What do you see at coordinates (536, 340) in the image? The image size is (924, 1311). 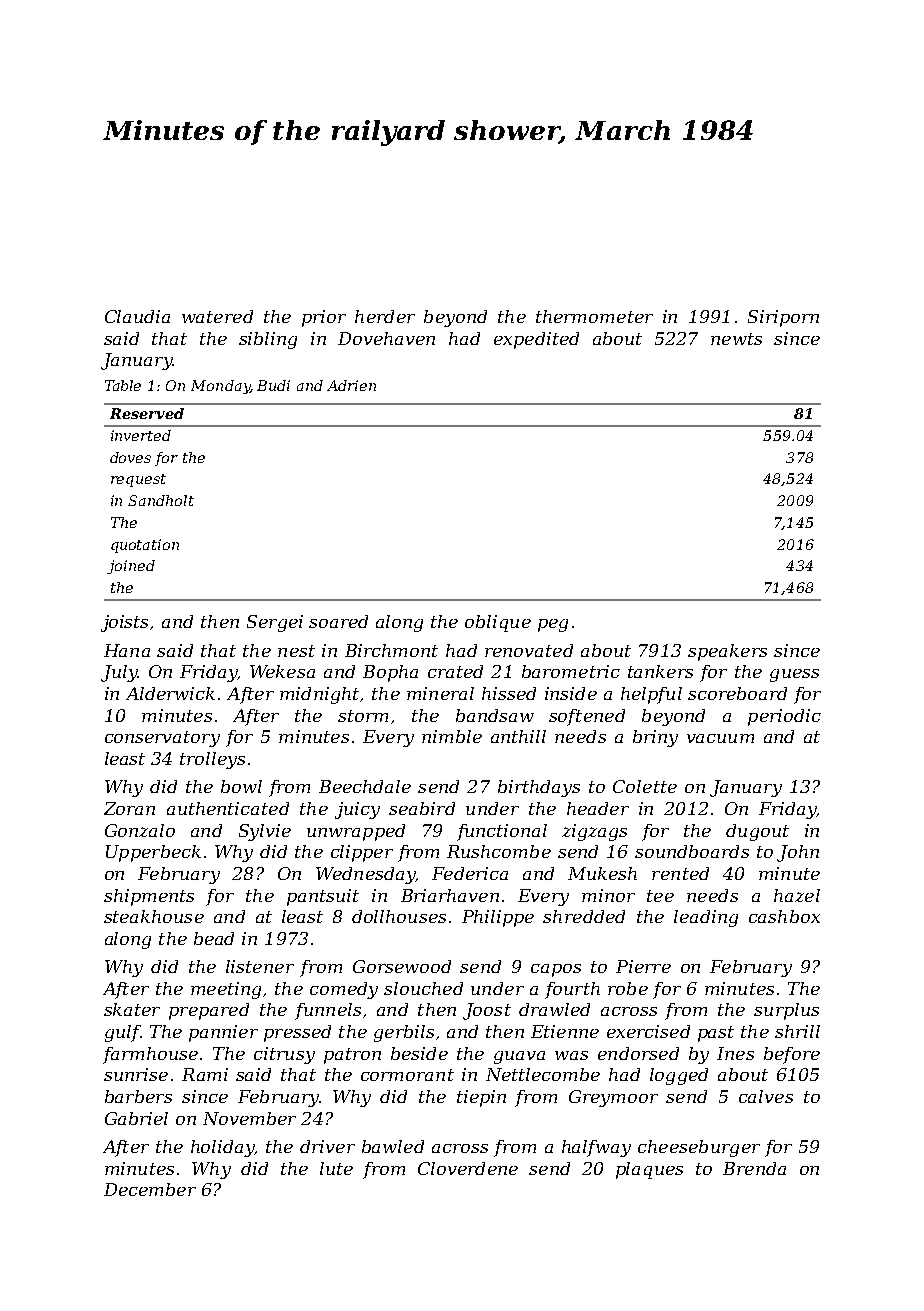 I see `expedited` at bounding box center [536, 340].
